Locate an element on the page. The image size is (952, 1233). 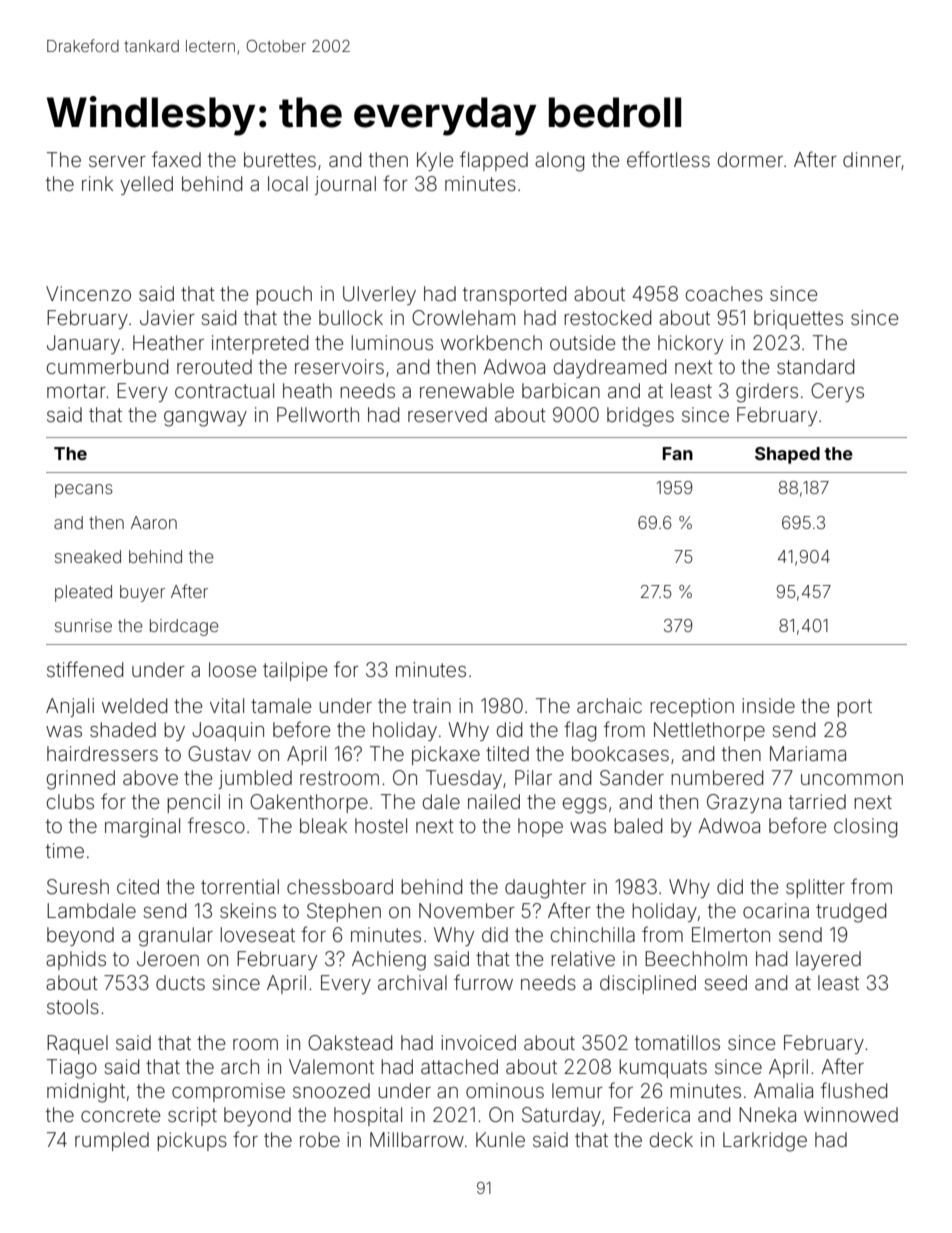
Fan is located at coordinates (677, 453).
